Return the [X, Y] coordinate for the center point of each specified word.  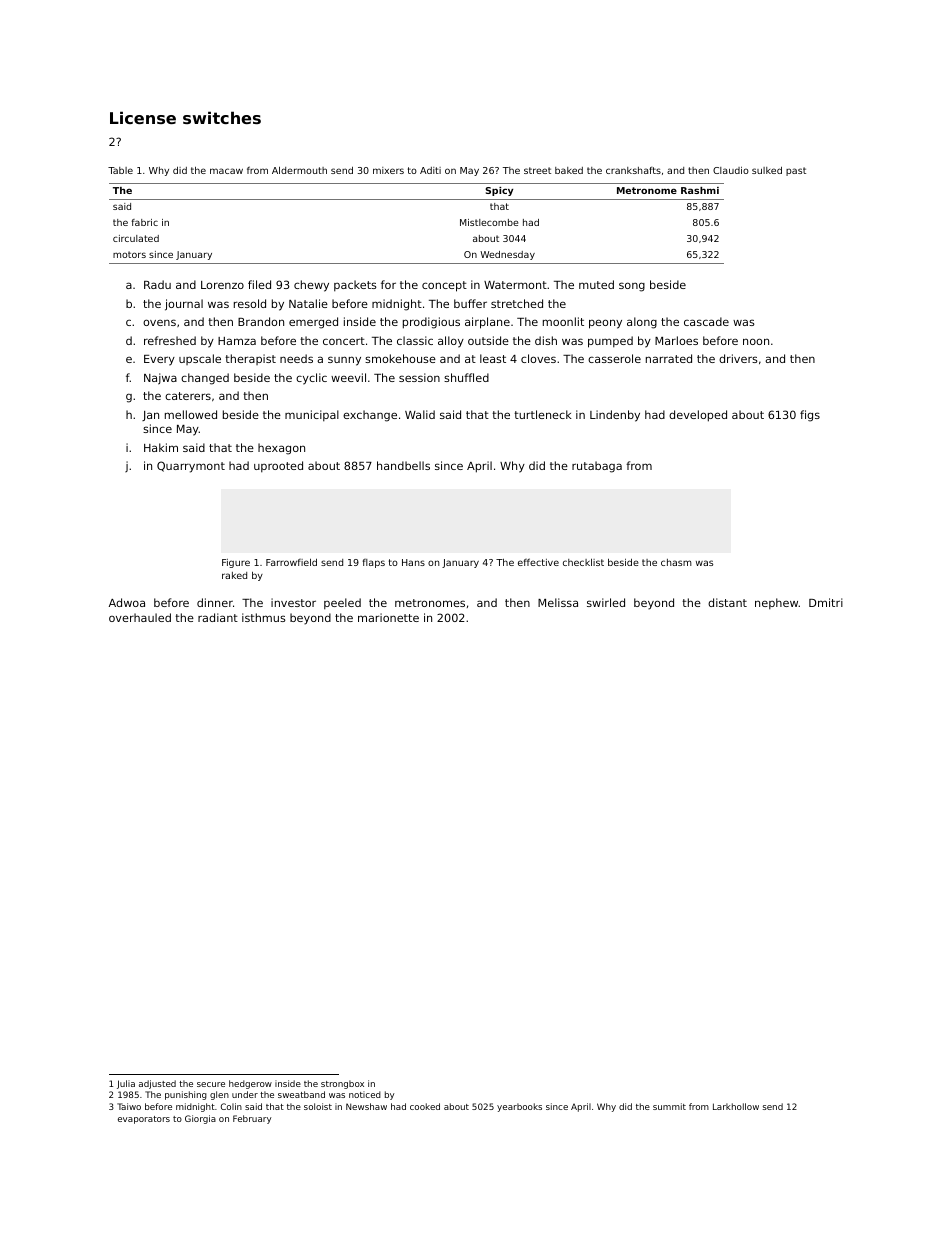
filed [259, 284]
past [796, 171]
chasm [676, 562]
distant [727, 602]
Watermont [515, 285]
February [252, 1119]
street [537, 170]
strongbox [342, 1084]
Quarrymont [191, 467]
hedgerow [250, 1084]
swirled [606, 602]
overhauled [140, 617]
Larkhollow [736, 1106]
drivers [738, 358]
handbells [403, 465]
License [143, 117]
